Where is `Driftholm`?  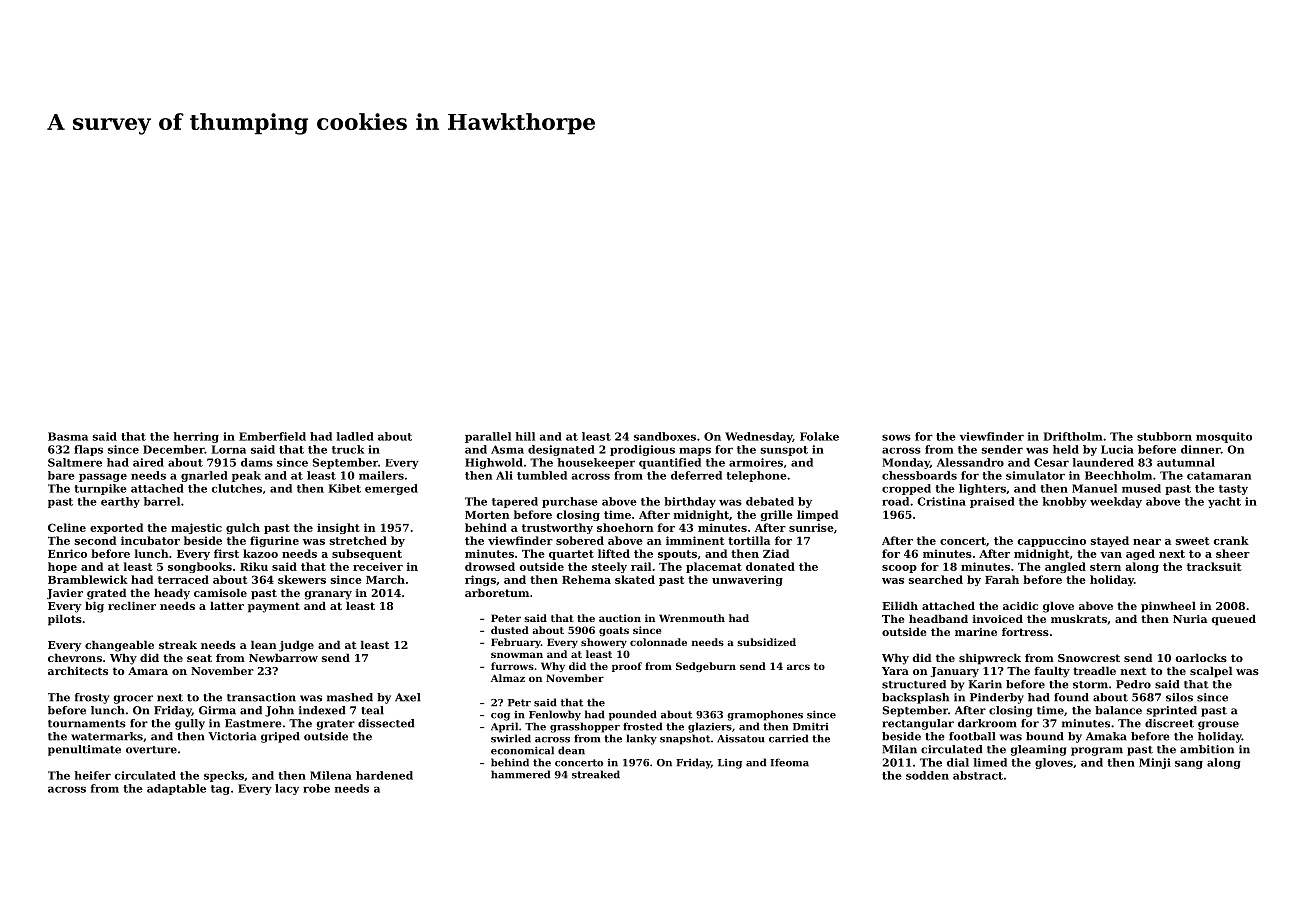 Driftholm is located at coordinates (1073, 436).
